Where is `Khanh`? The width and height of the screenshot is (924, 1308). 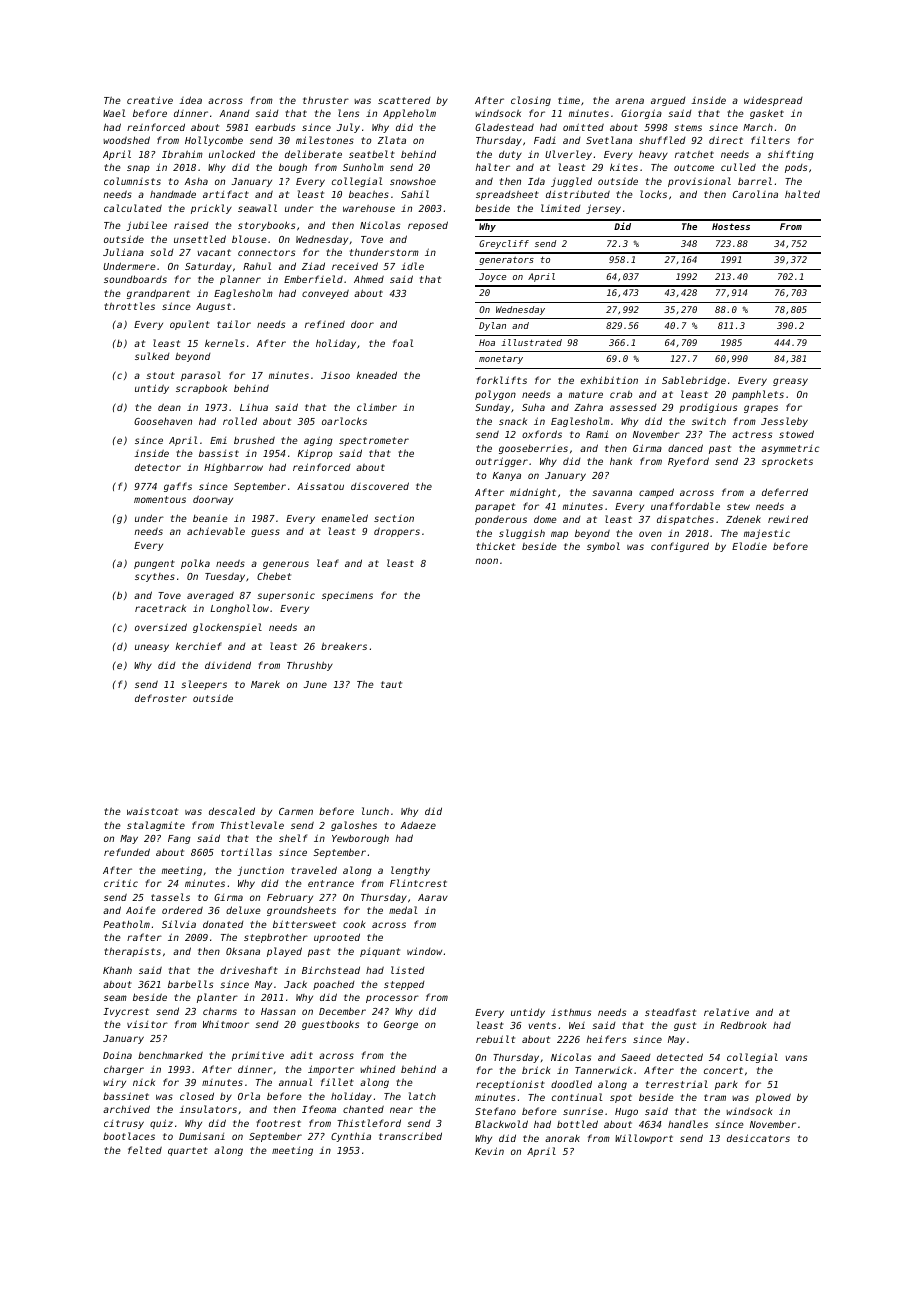
Khanh is located at coordinates (117, 970).
